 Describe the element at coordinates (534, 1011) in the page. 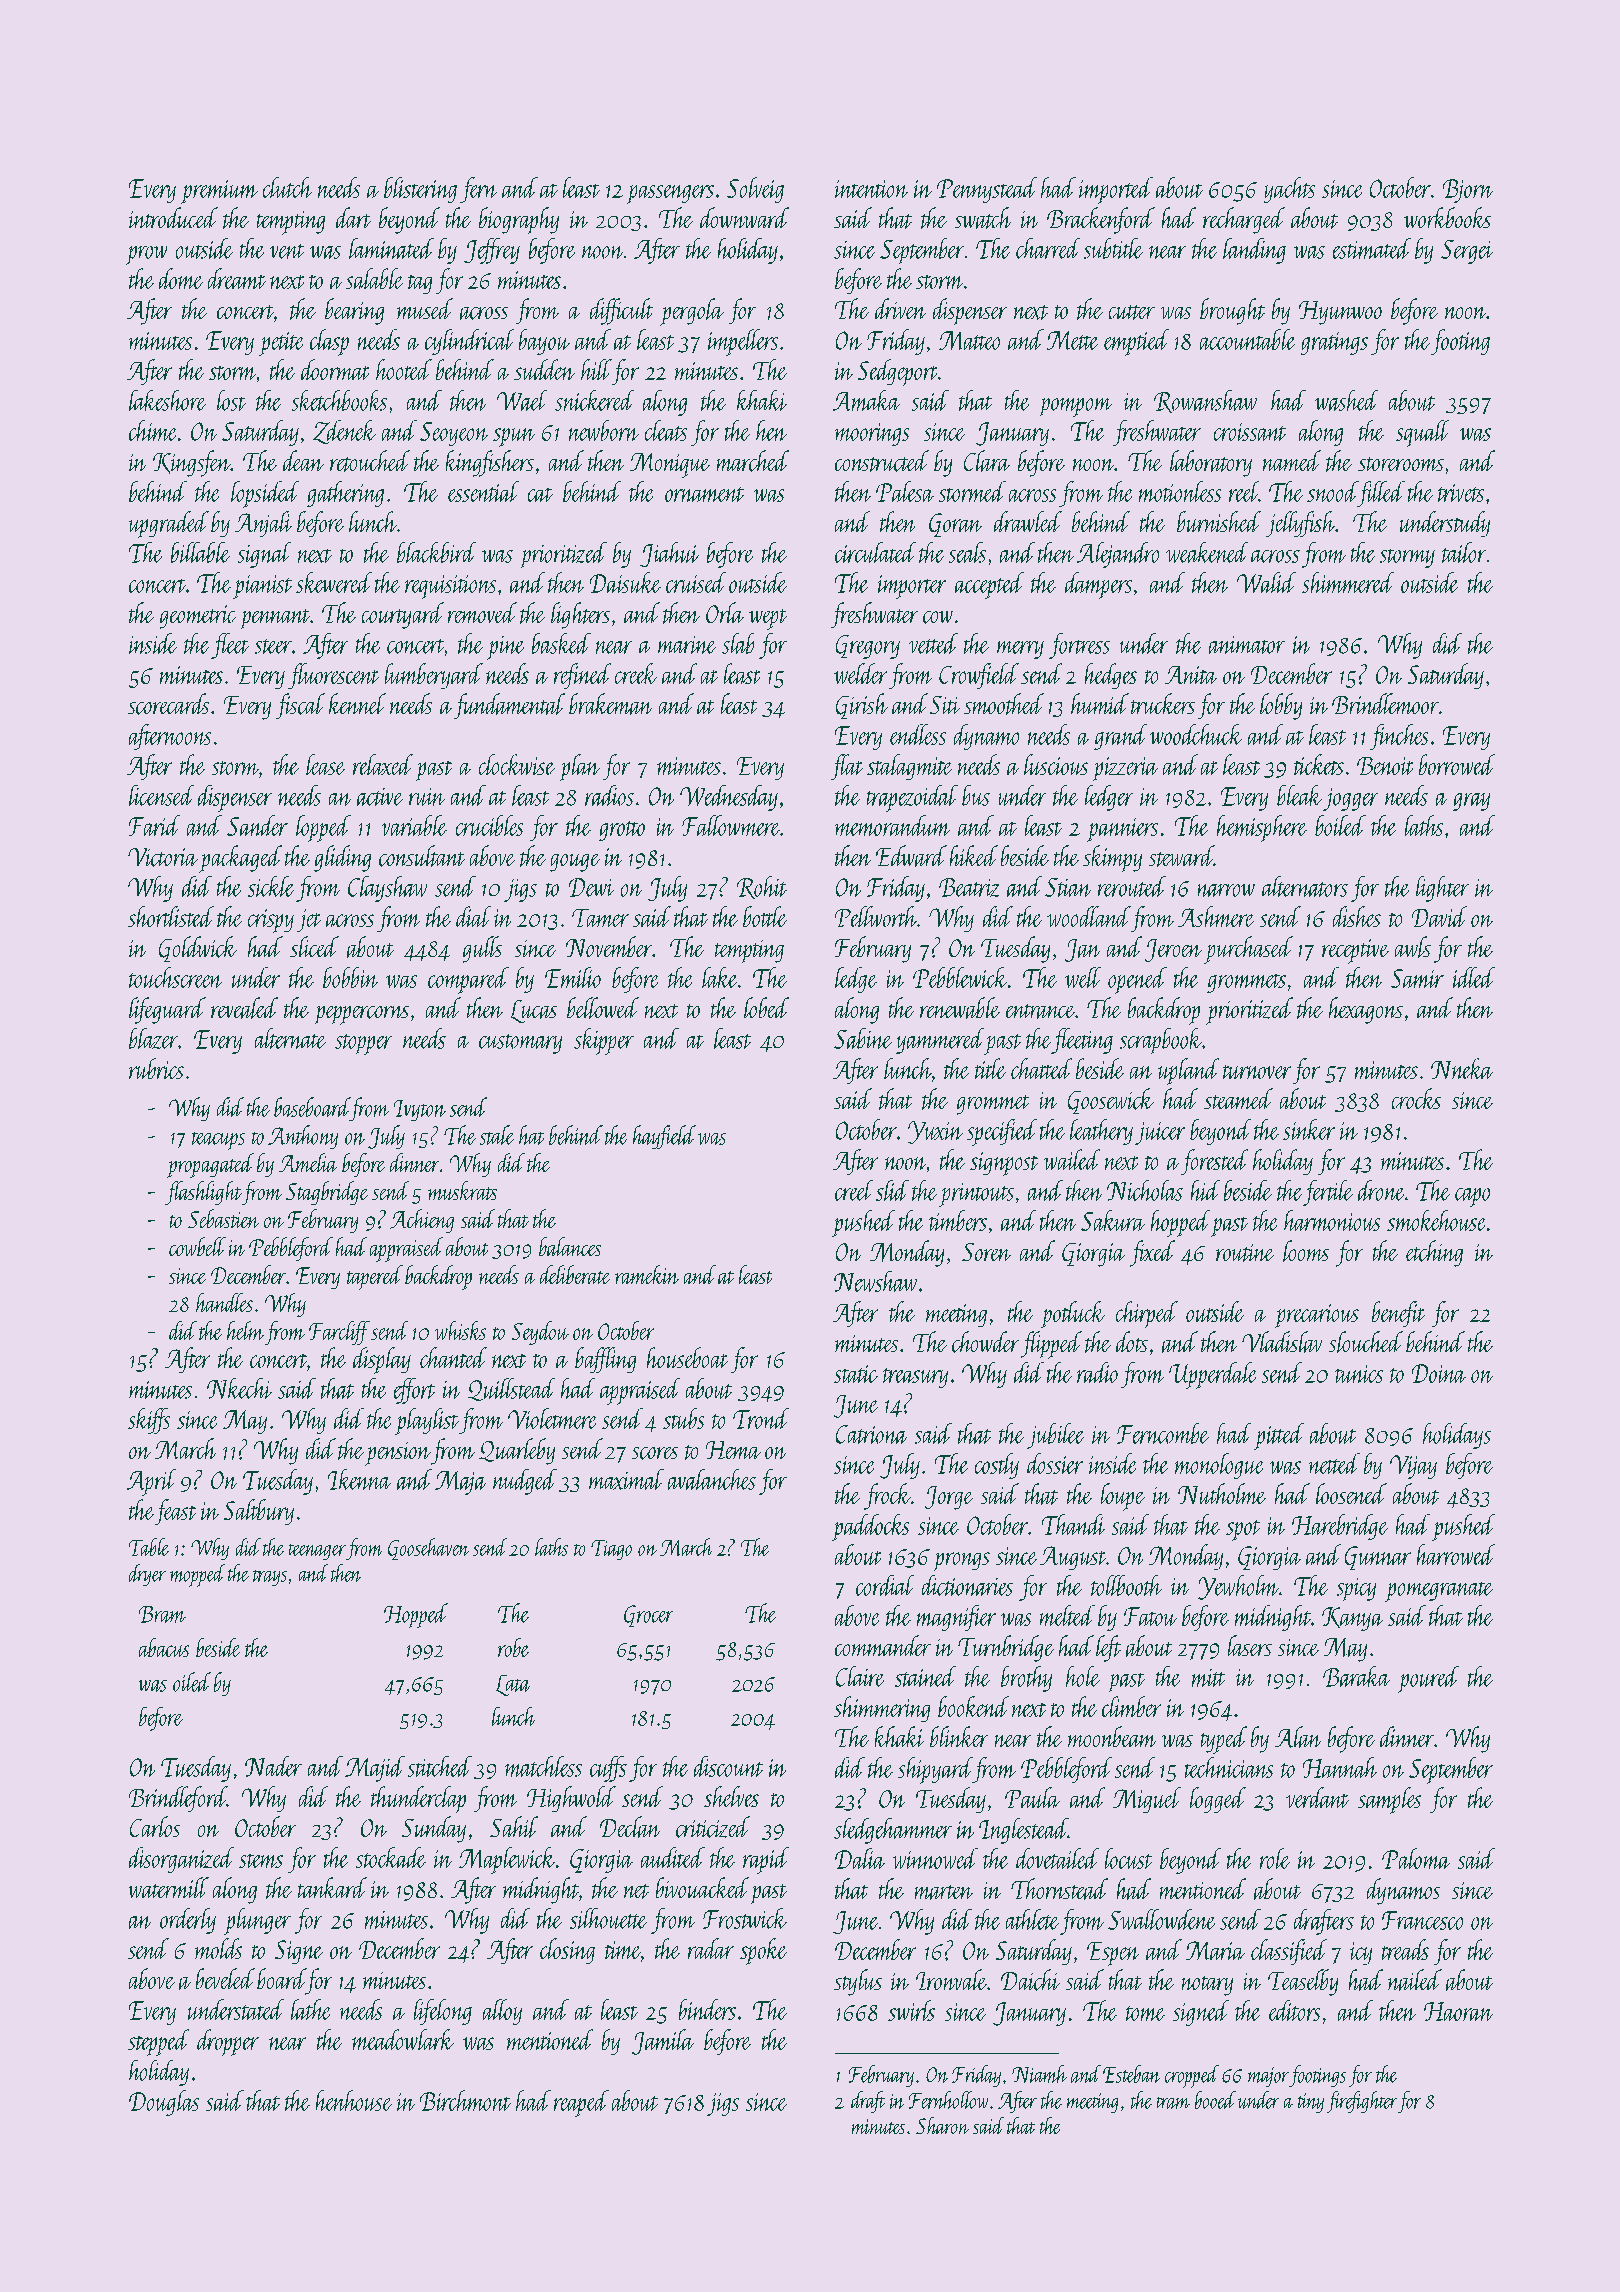

I see `Lucas` at that location.
